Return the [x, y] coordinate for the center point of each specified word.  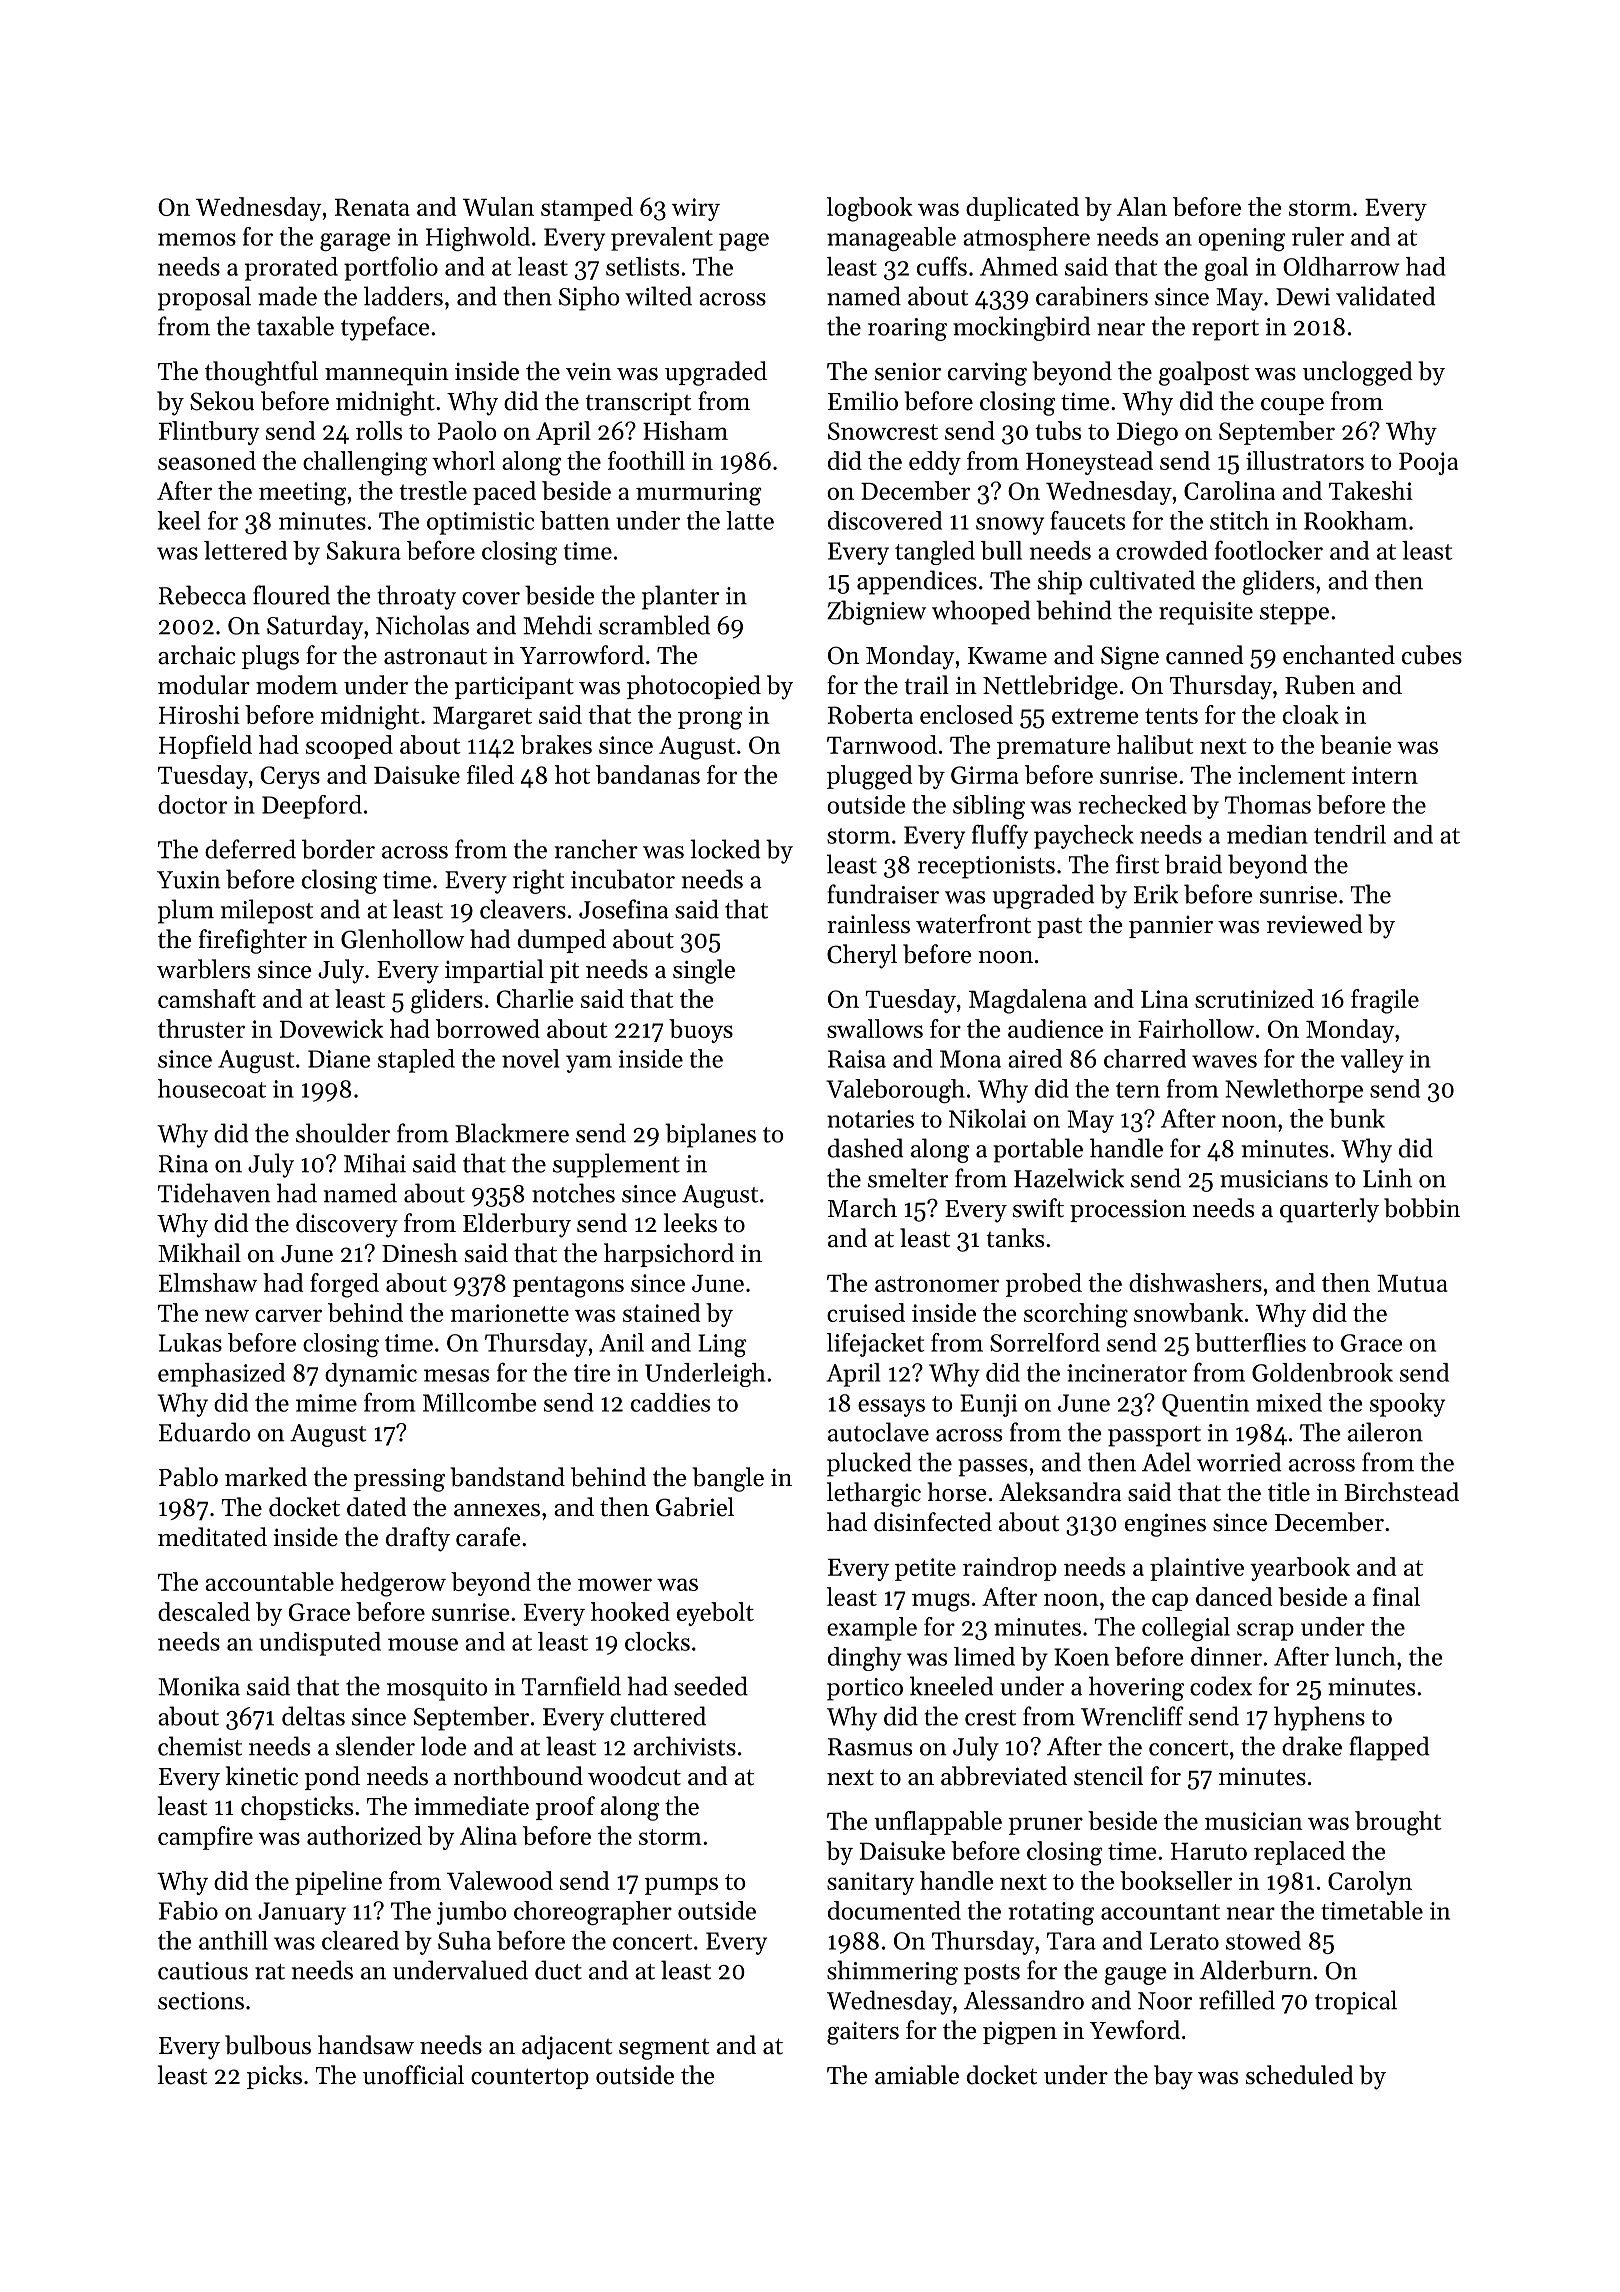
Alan [1142, 206]
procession [1128, 1210]
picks [274, 2077]
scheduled [1300, 2075]
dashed [865, 1148]
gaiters [863, 2033]
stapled [416, 1061]
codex [1221, 1686]
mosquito [437, 1689]
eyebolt [715, 1614]
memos [197, 239]
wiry [696, 209]
